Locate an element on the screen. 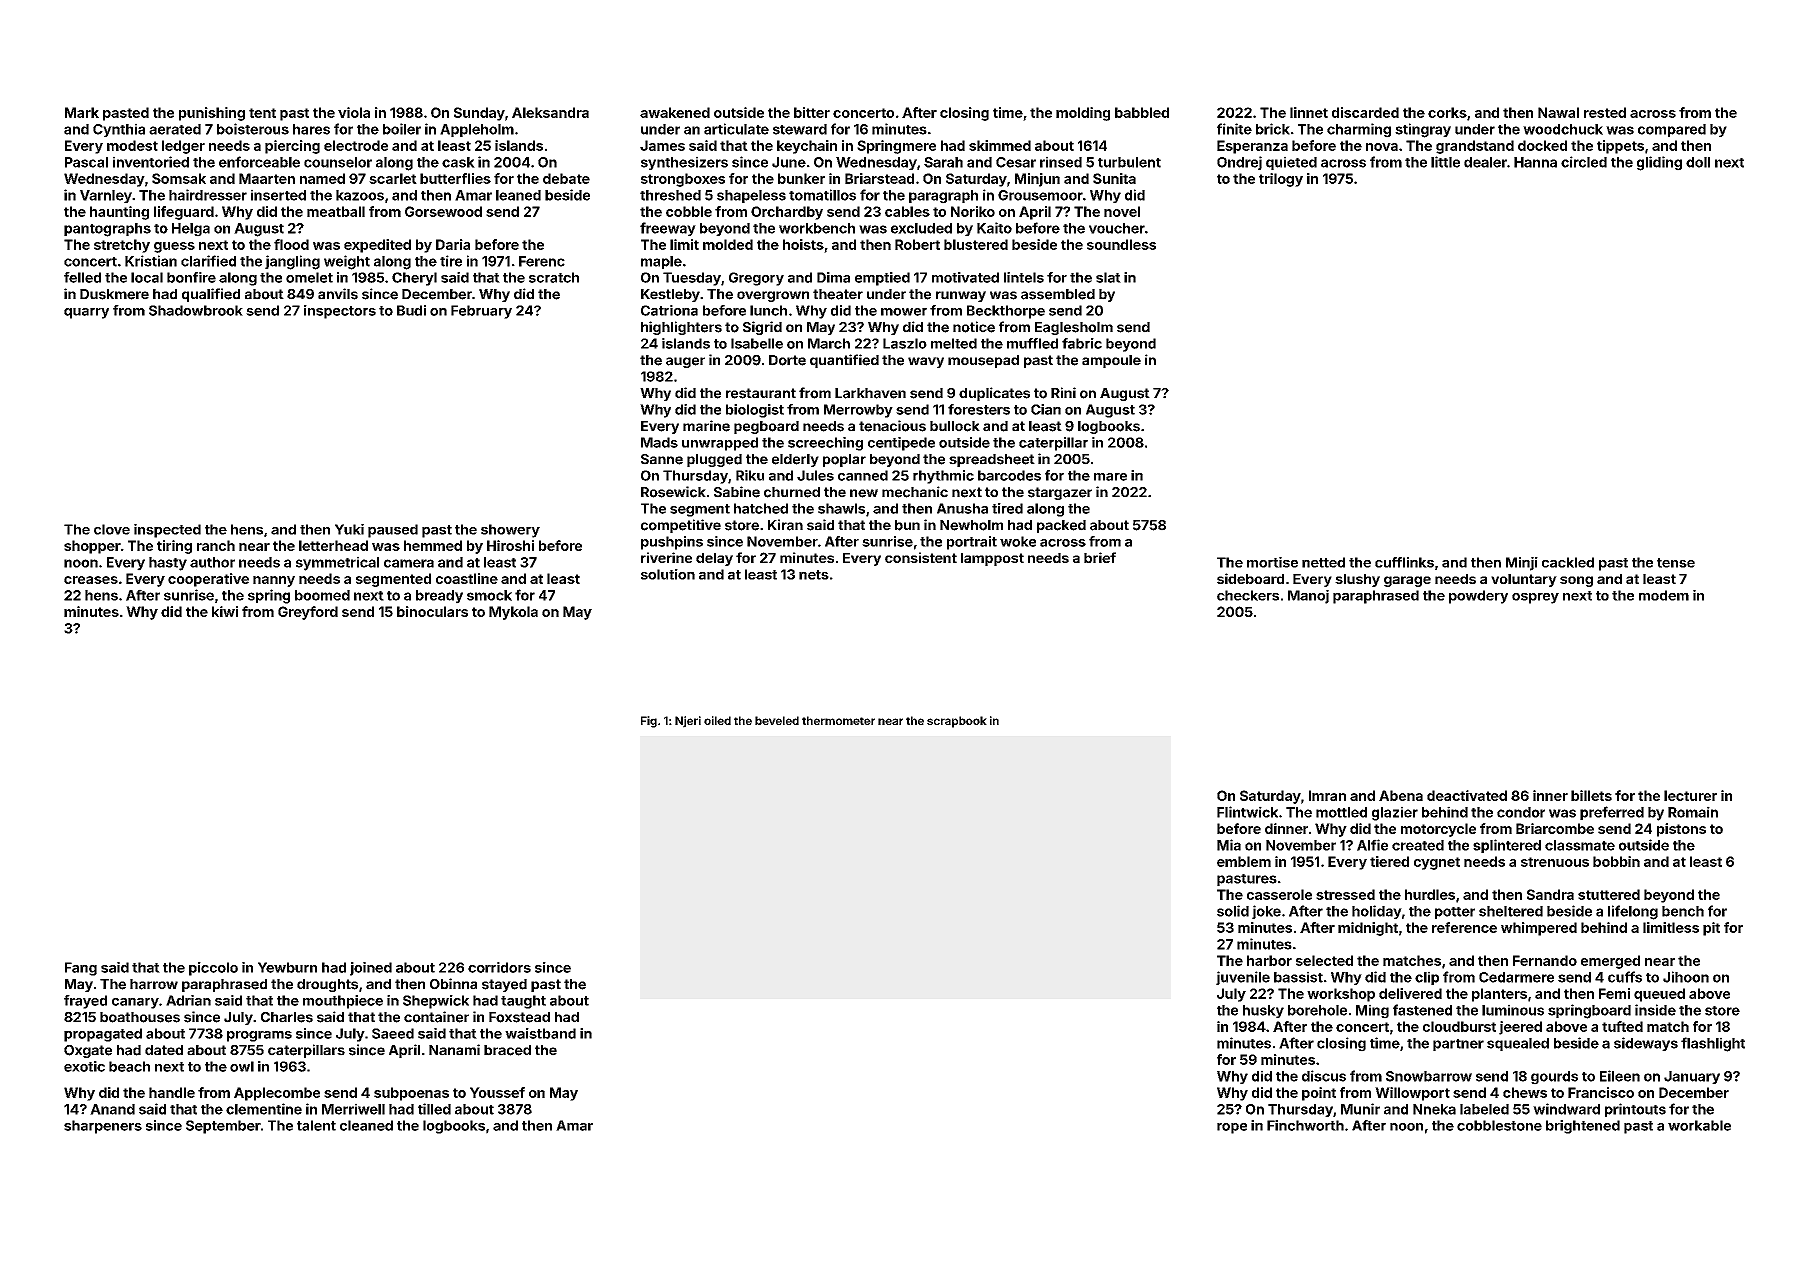 The image size is (1811, 1280). emblem is located at coordinates (1244, 861).
